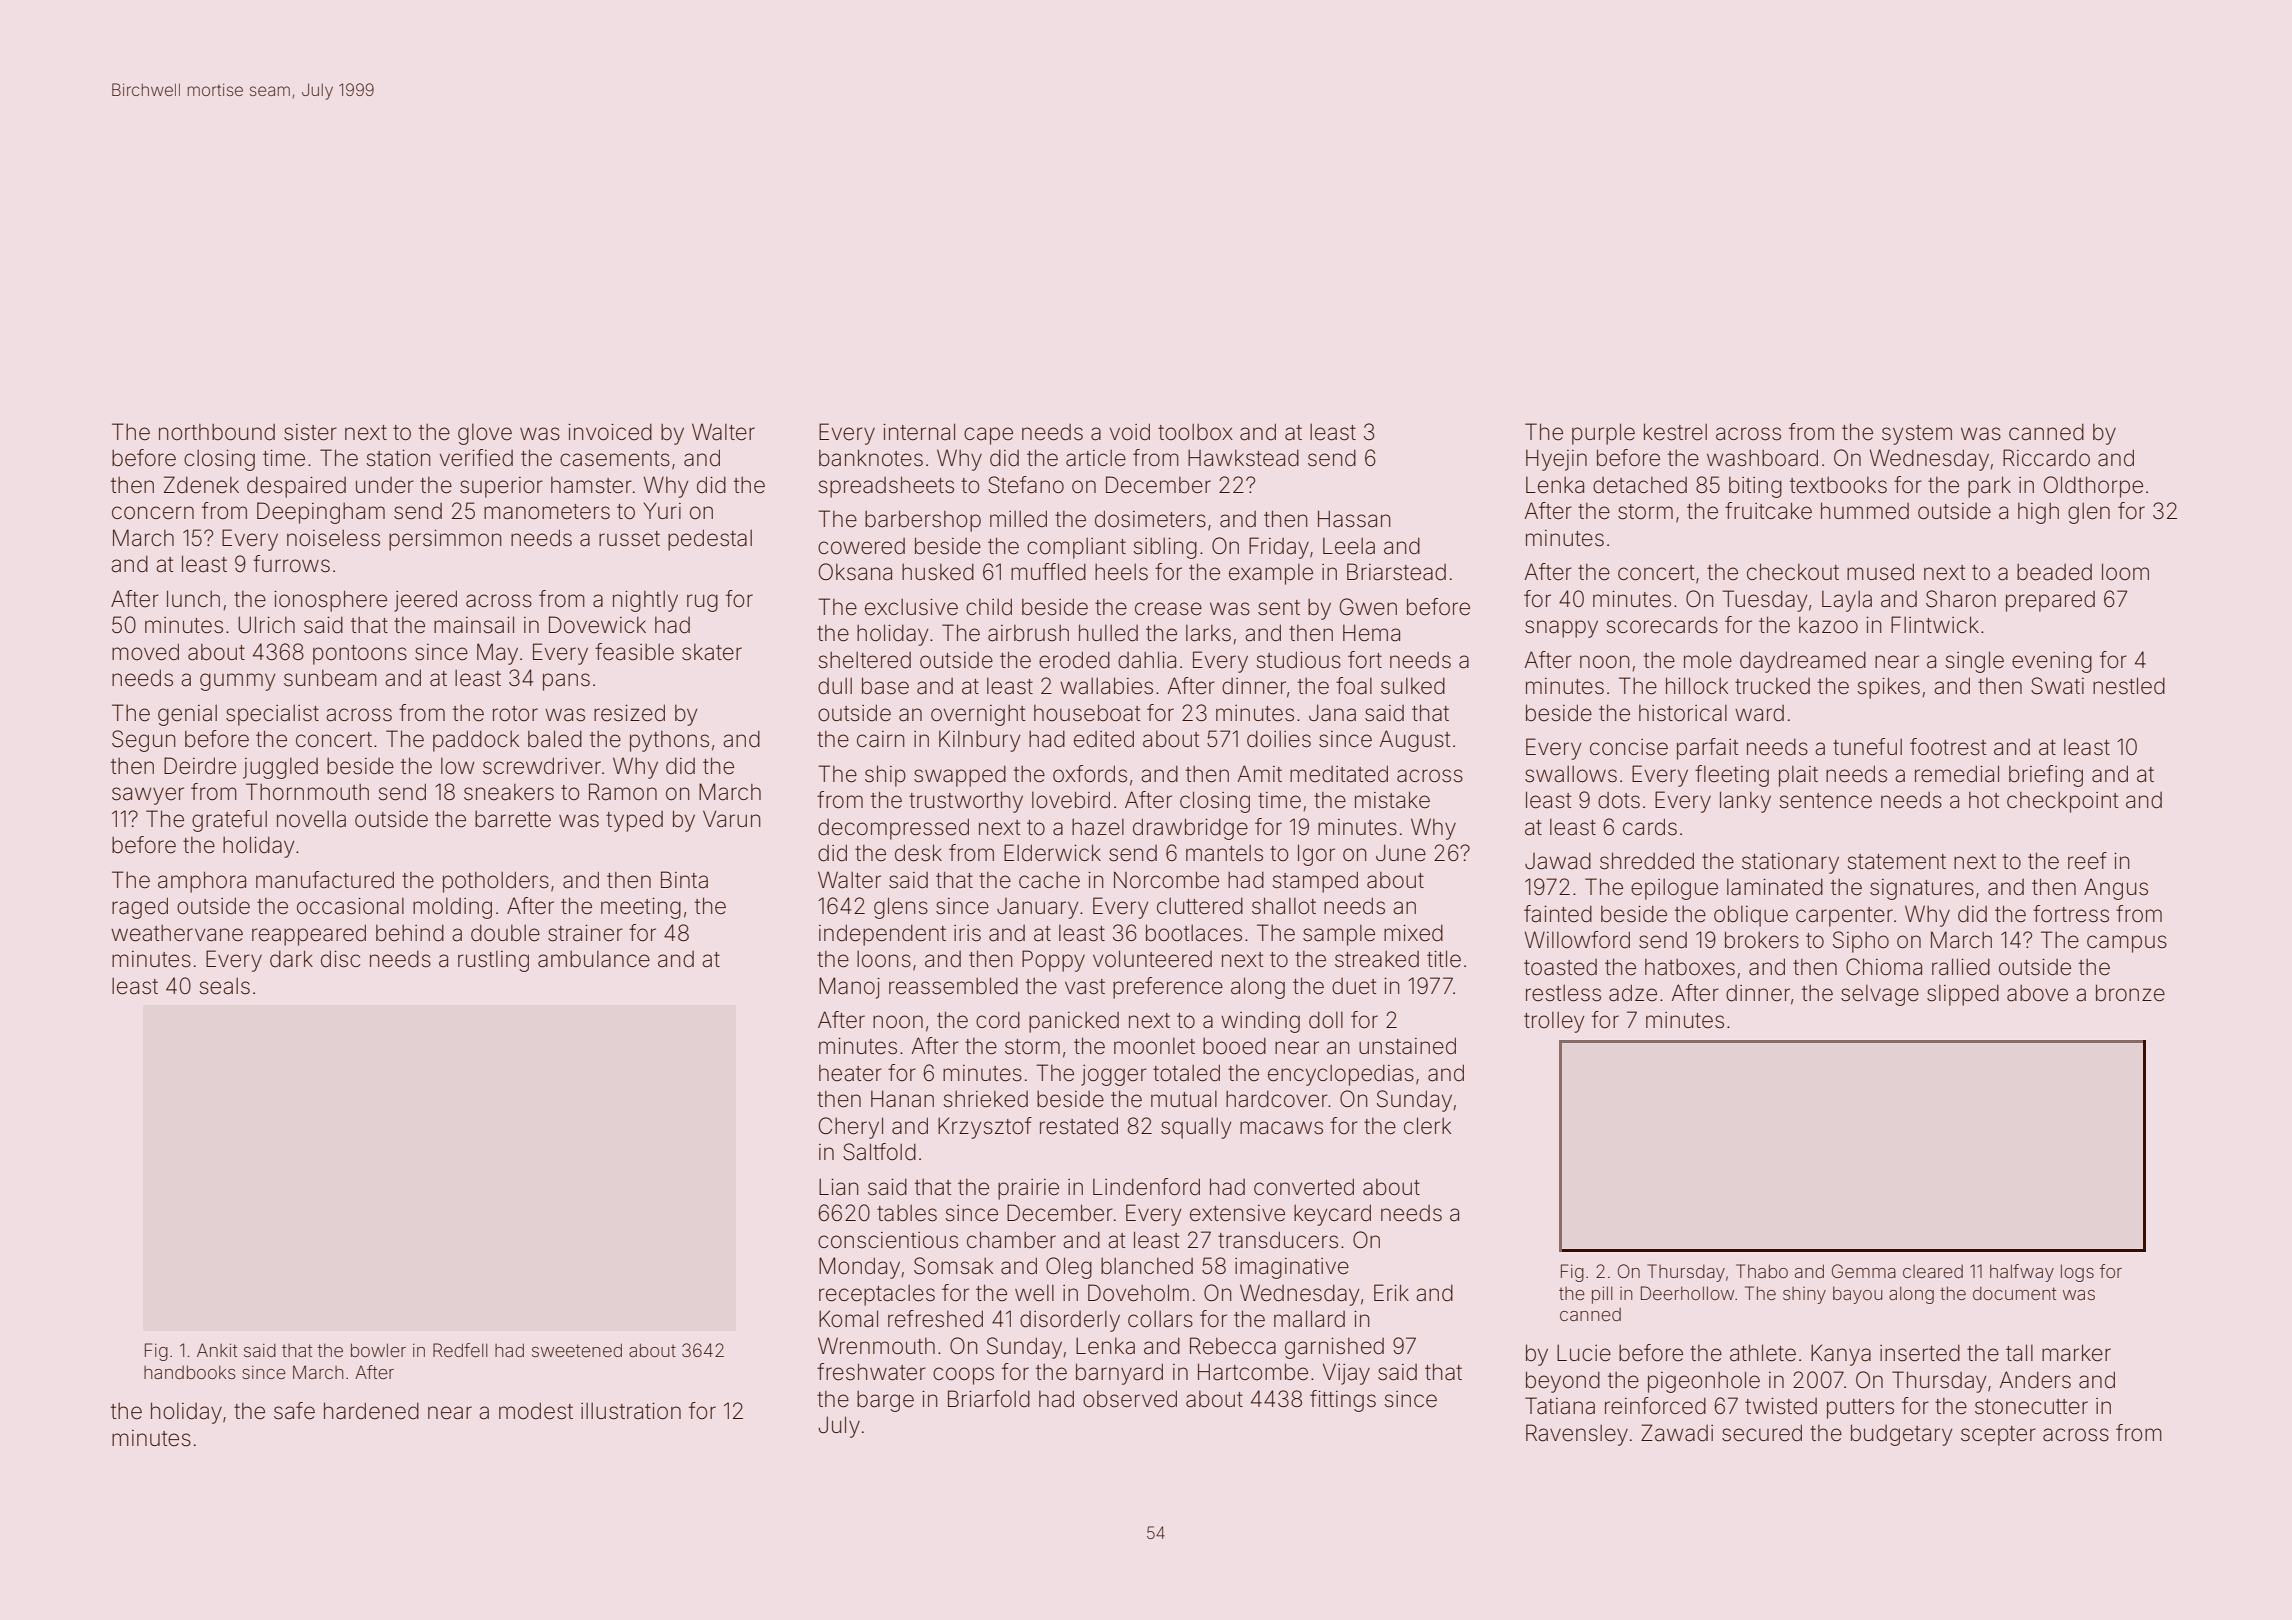 Image resolution: width=2292 pixels, height=1620 pixels. I want to click on Rebecca, so click(1233, 1346).
